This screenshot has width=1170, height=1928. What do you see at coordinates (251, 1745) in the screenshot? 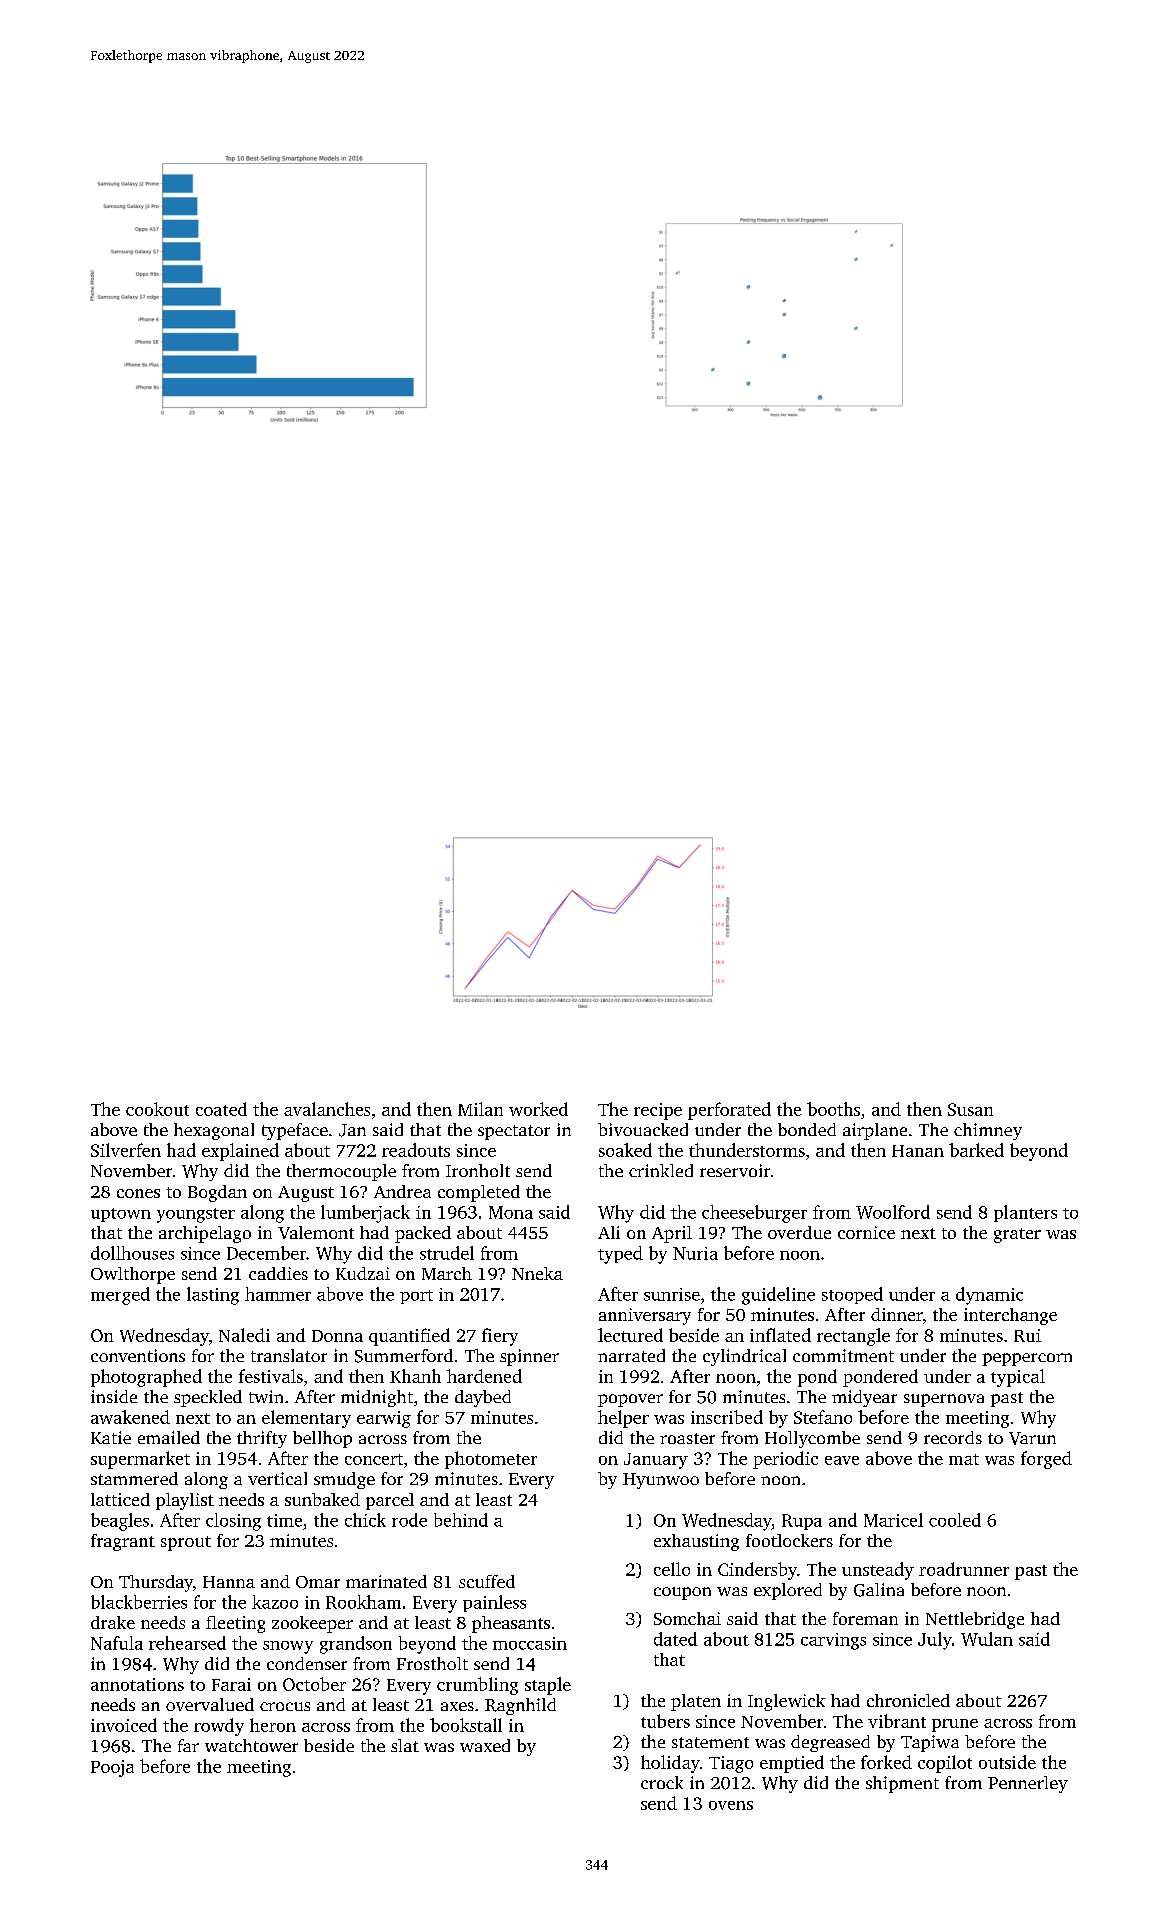
I see `watchtower` at bounding box center [251, 1745].
